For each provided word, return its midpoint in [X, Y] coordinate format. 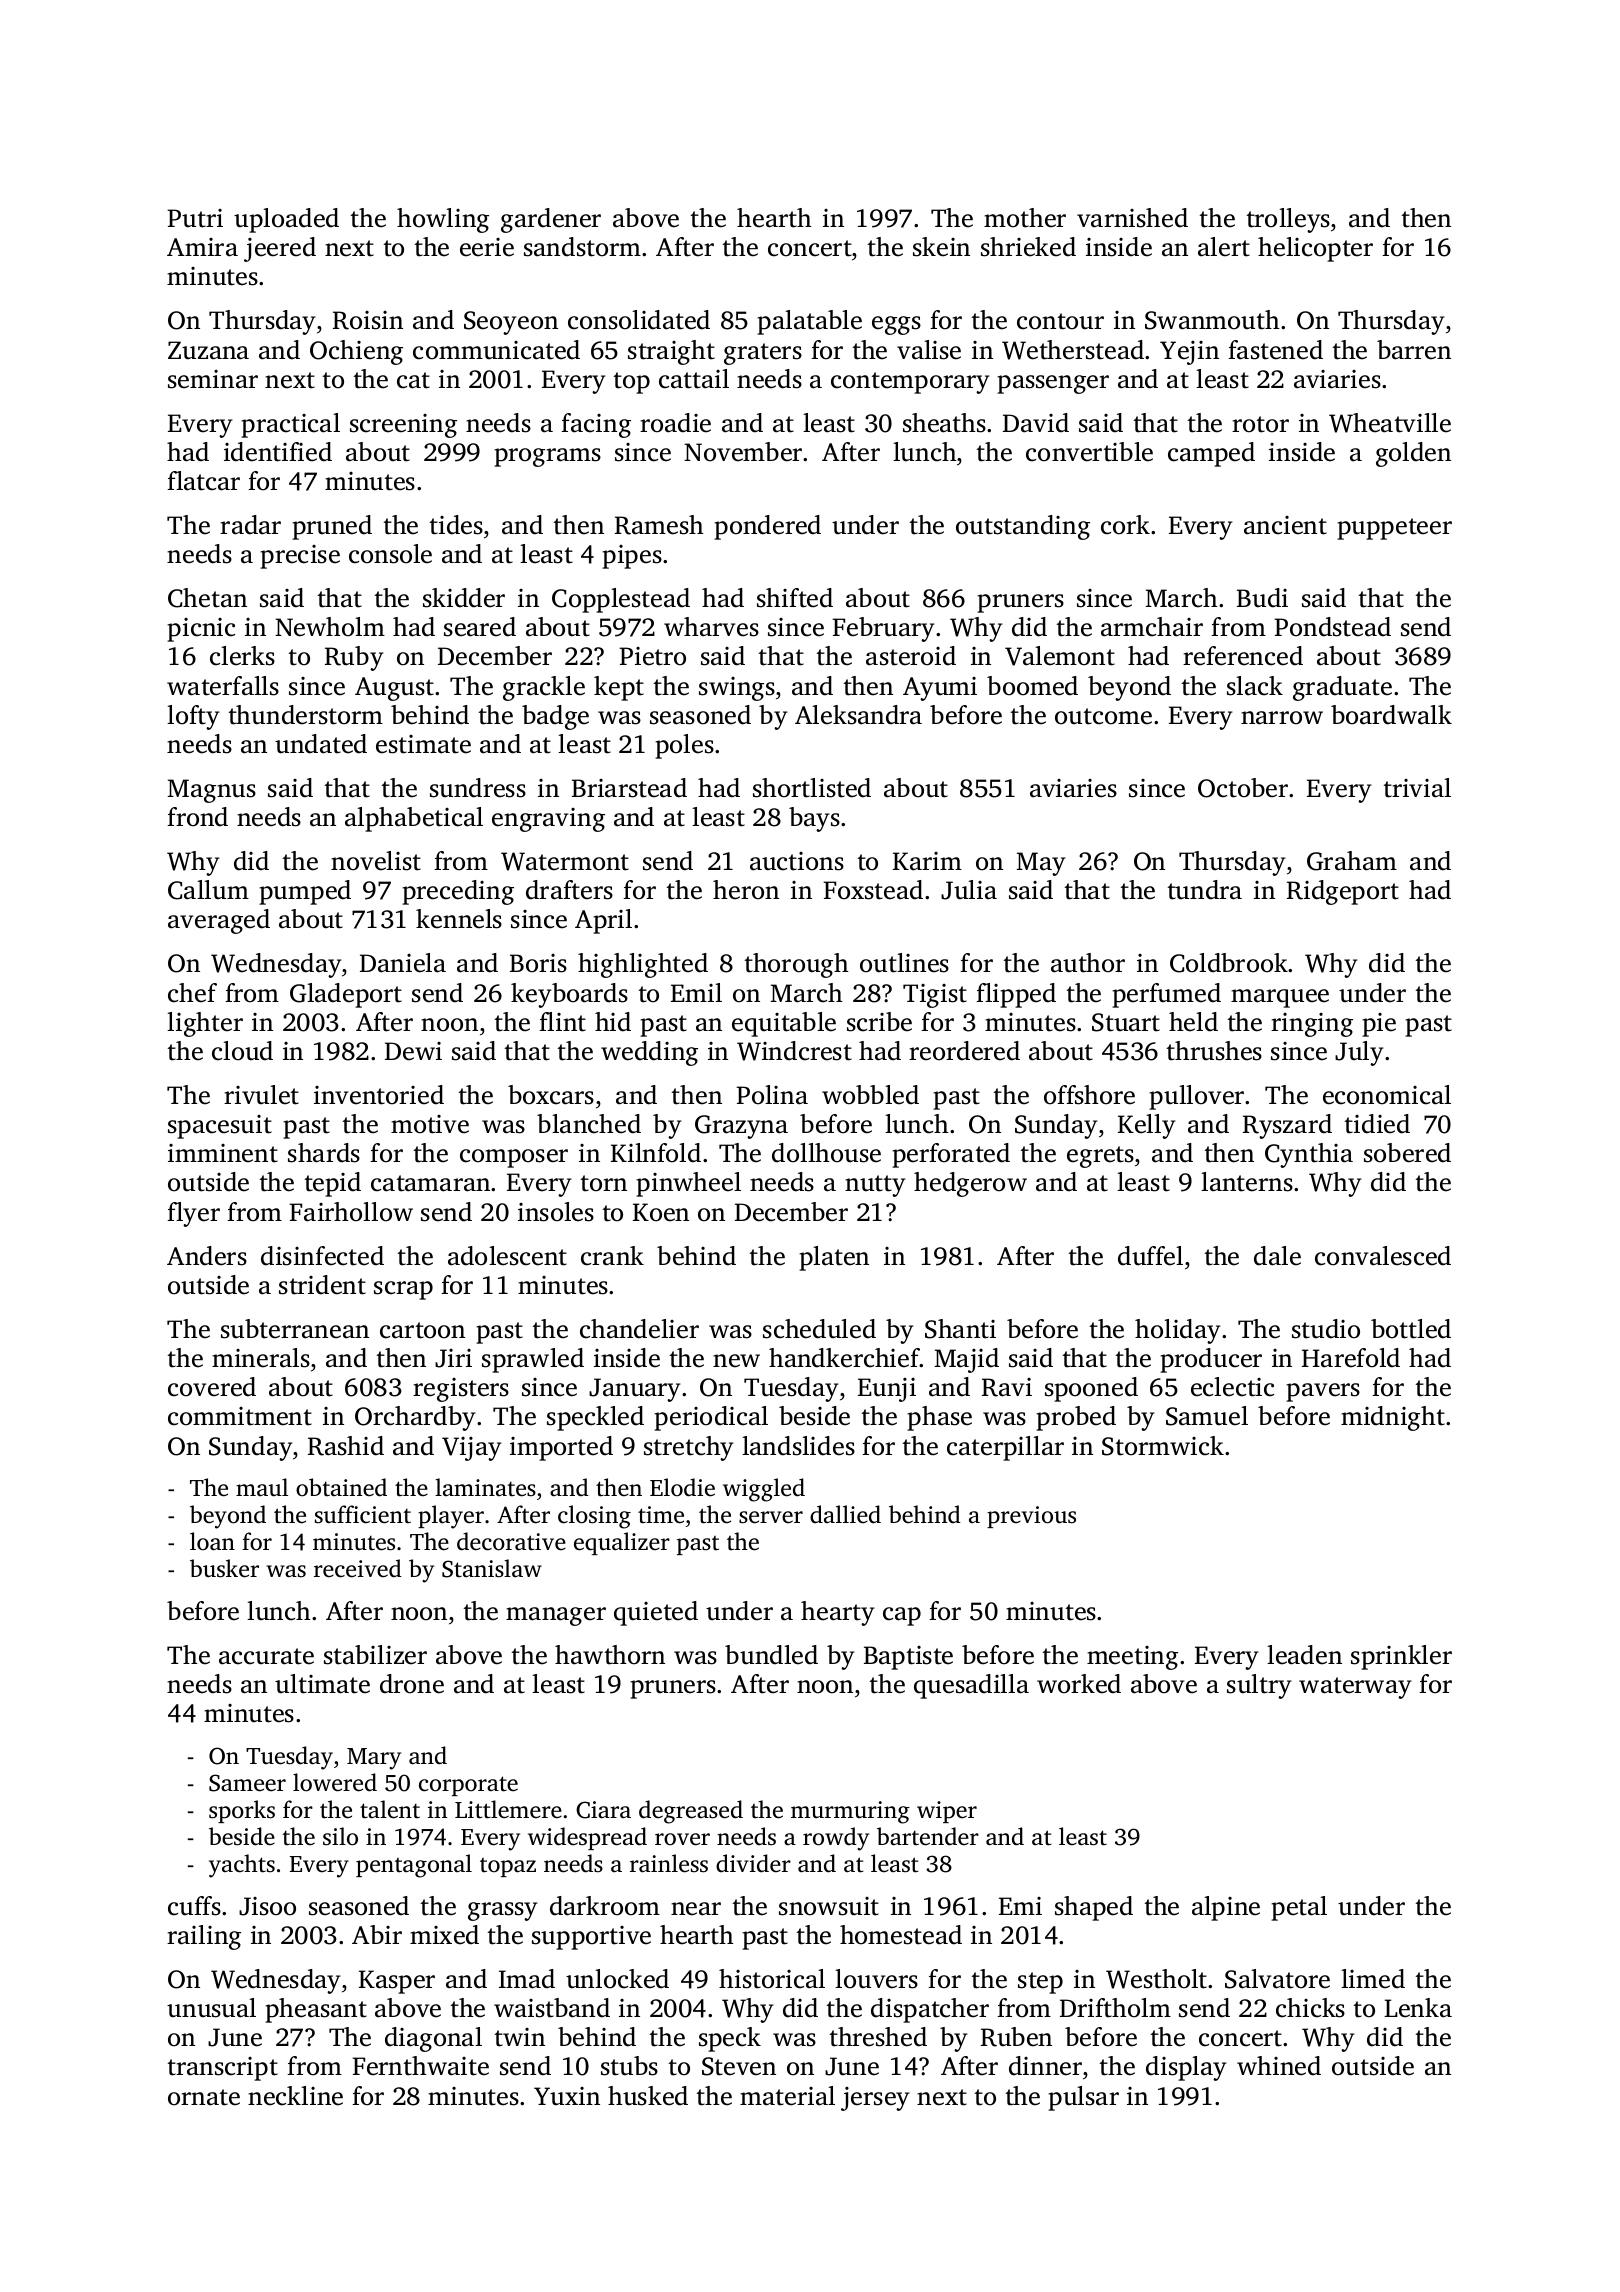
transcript [223, 2069]
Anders [207, 1256]
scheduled [819, 1329]
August [394, 689]
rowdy [836, 1839]
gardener [551, 220]
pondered [767, 527]
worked [1079, 1684]
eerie [487, 247]
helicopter [1315, 249]
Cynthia [1309, 1155]
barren [1414, 350]
